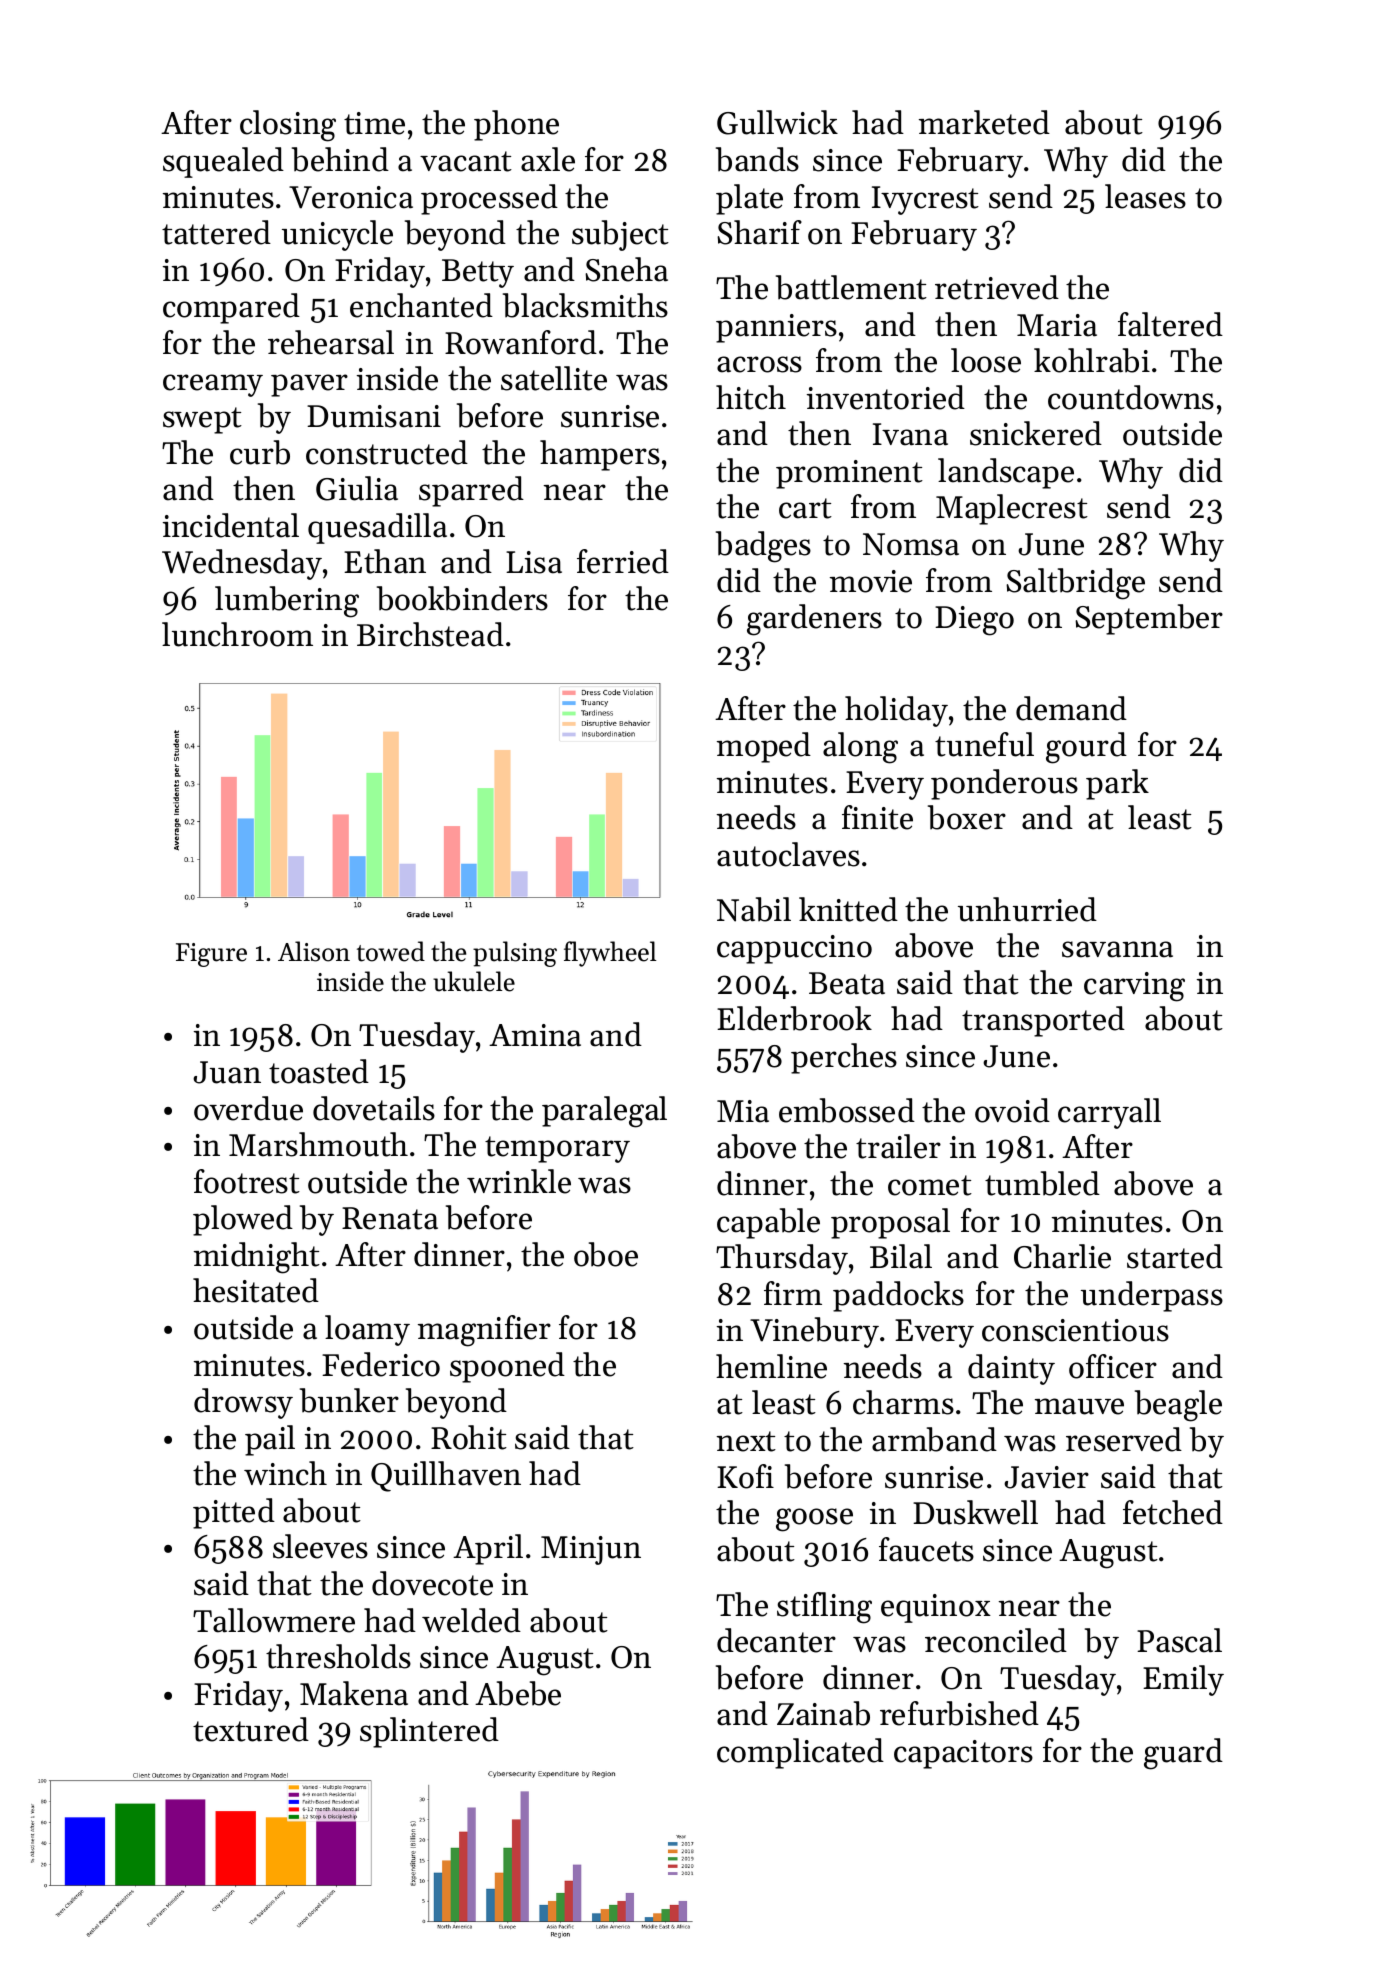 The width and height of the page is (1386, 1969). Describe the element at coordinates (432, 1583) in the page. I see `dovecote` at that location.
